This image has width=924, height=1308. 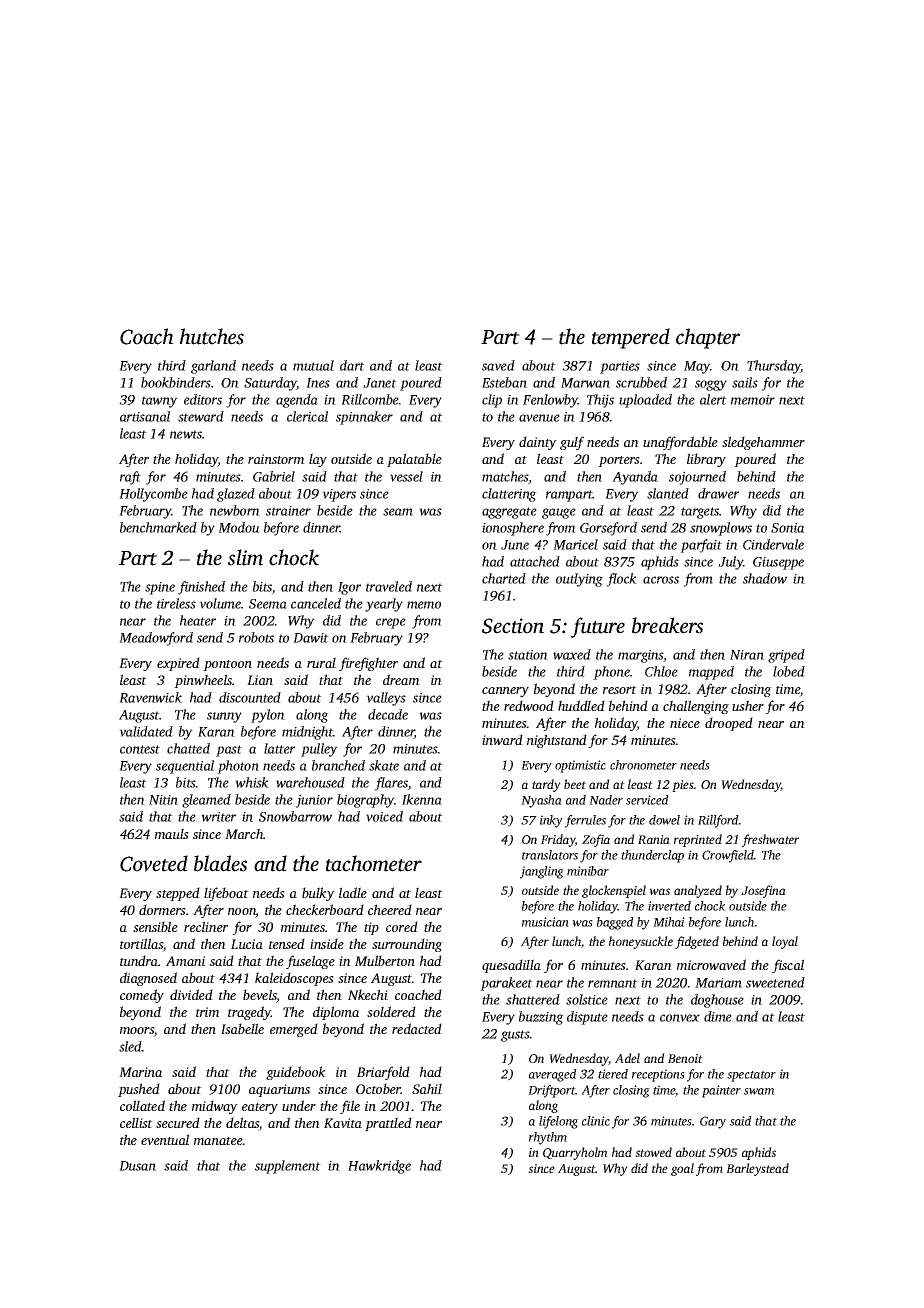 I want to click on Dusan, so click(x=137, y=1166).
